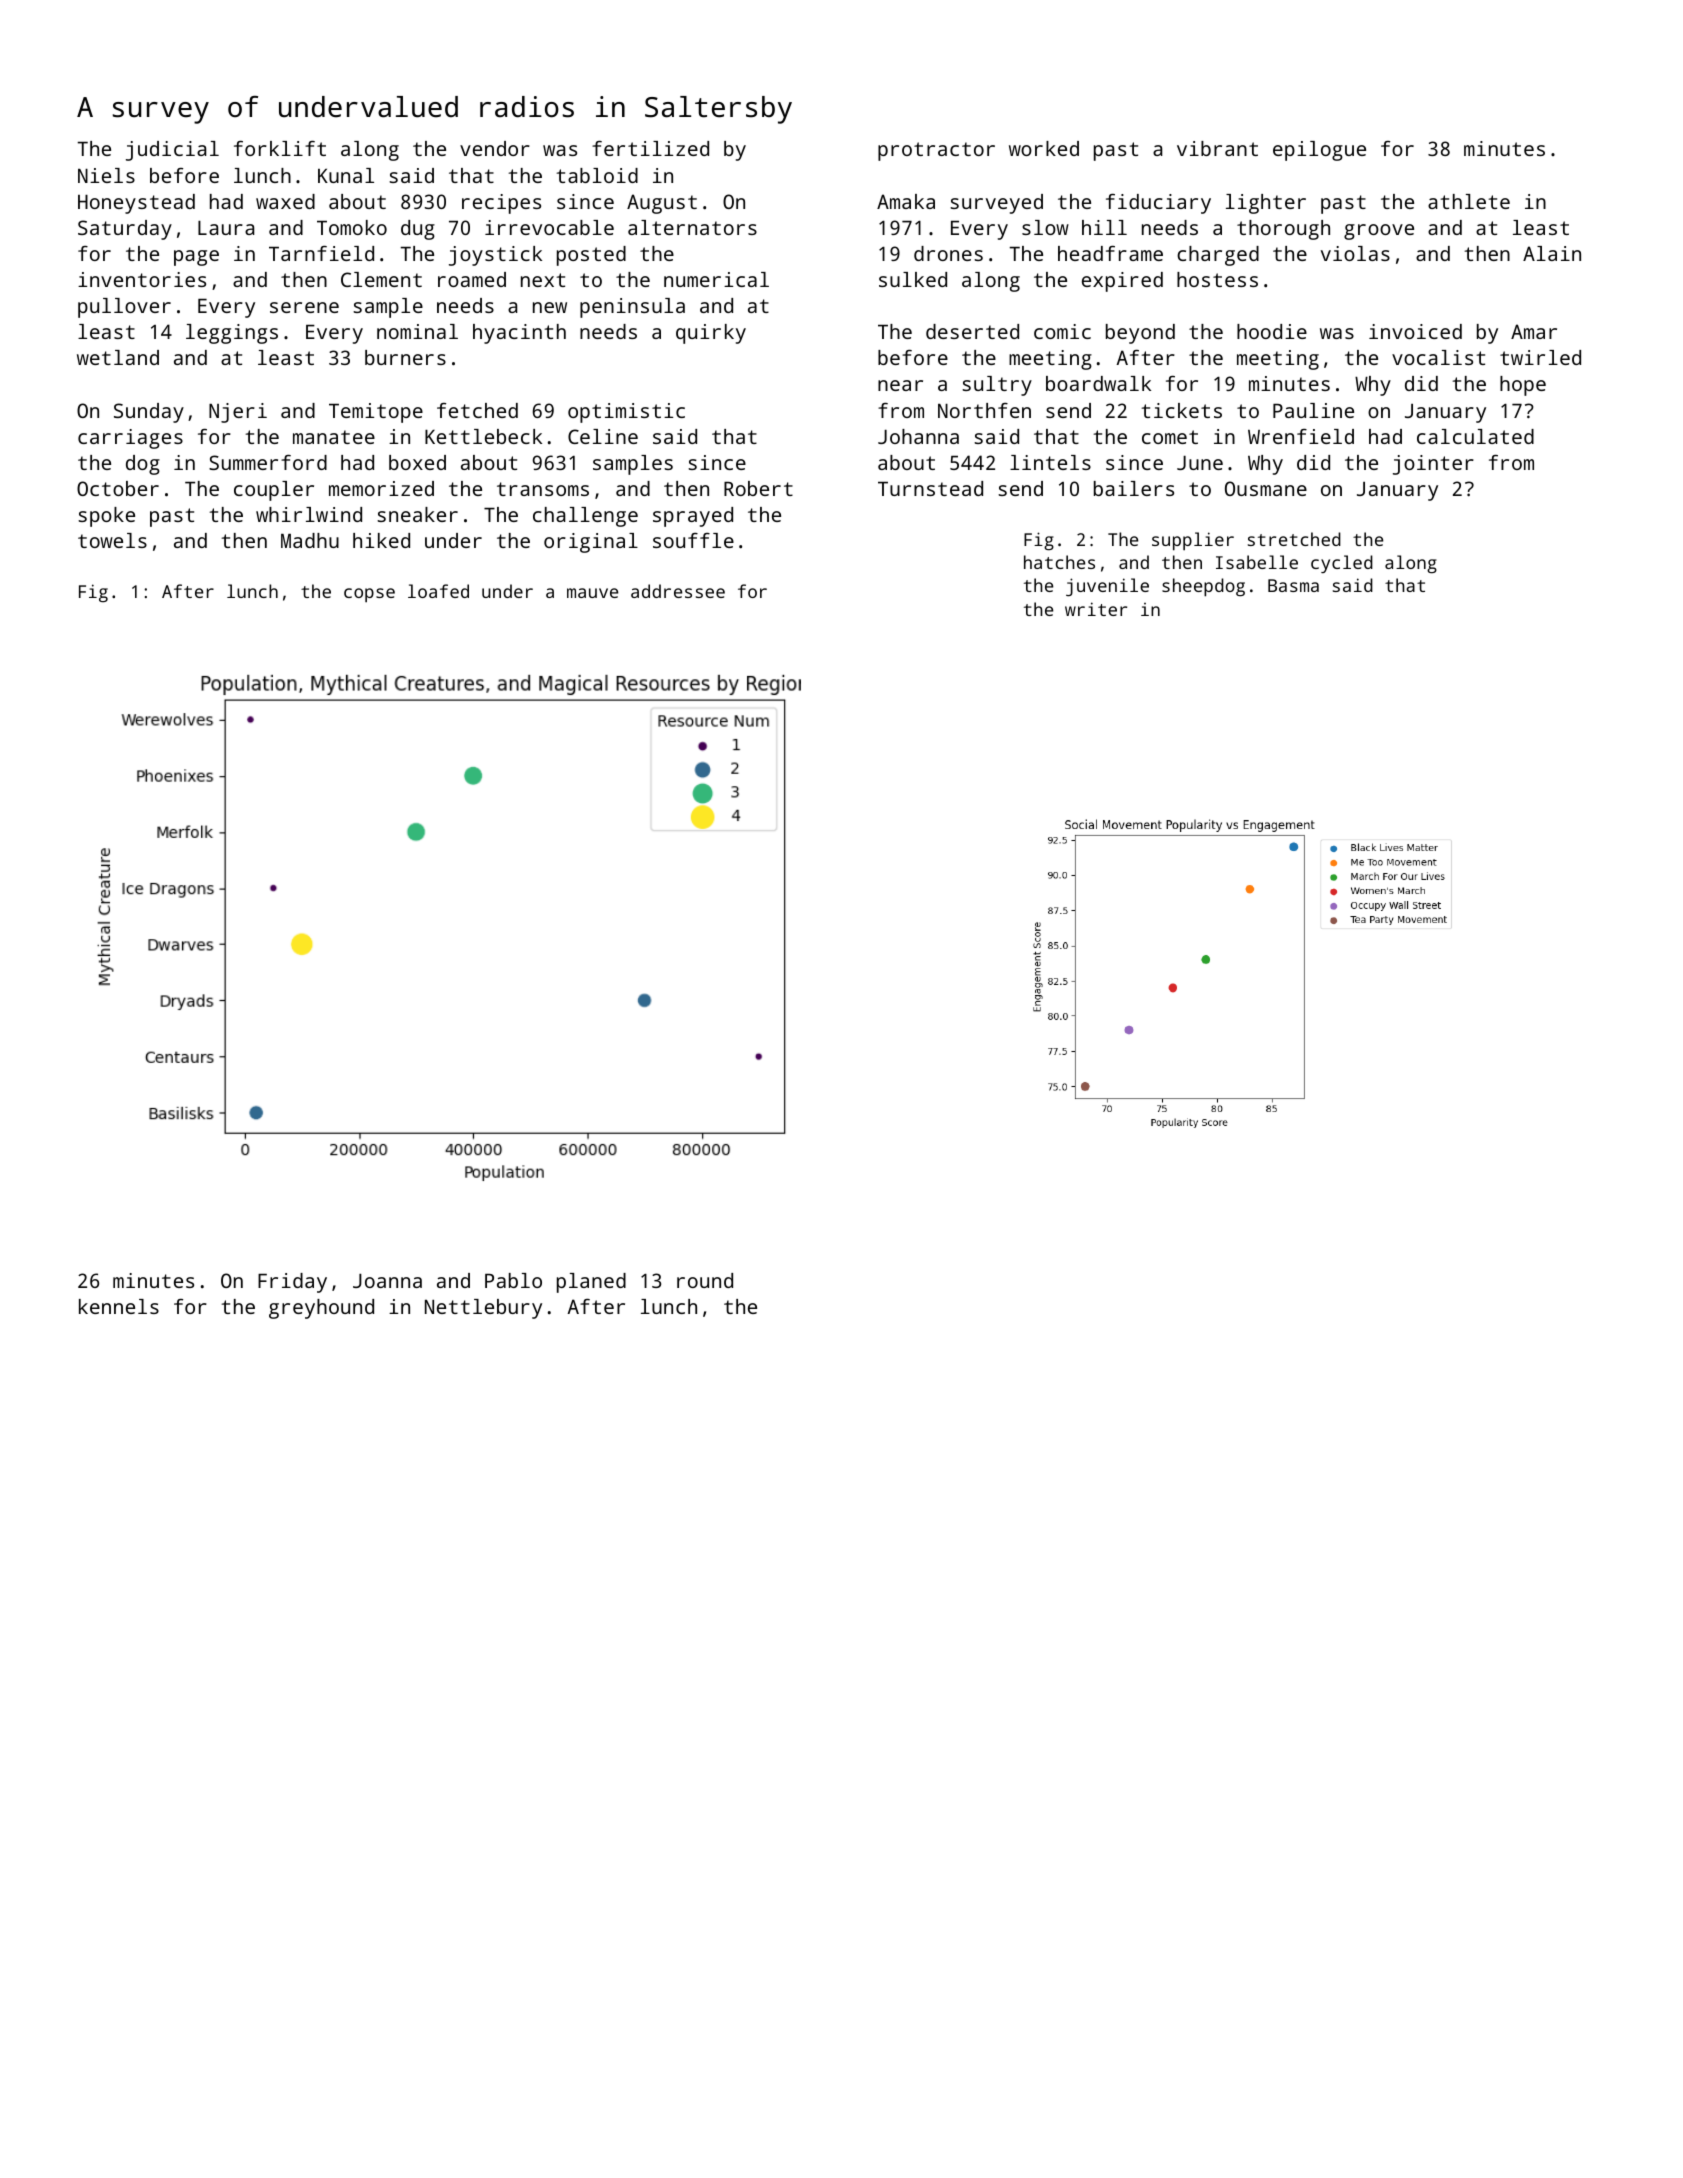 This document has height=2178, width=1683. Describe the element at coordinates (369, 595) in the document. I see `copse` at that location.
